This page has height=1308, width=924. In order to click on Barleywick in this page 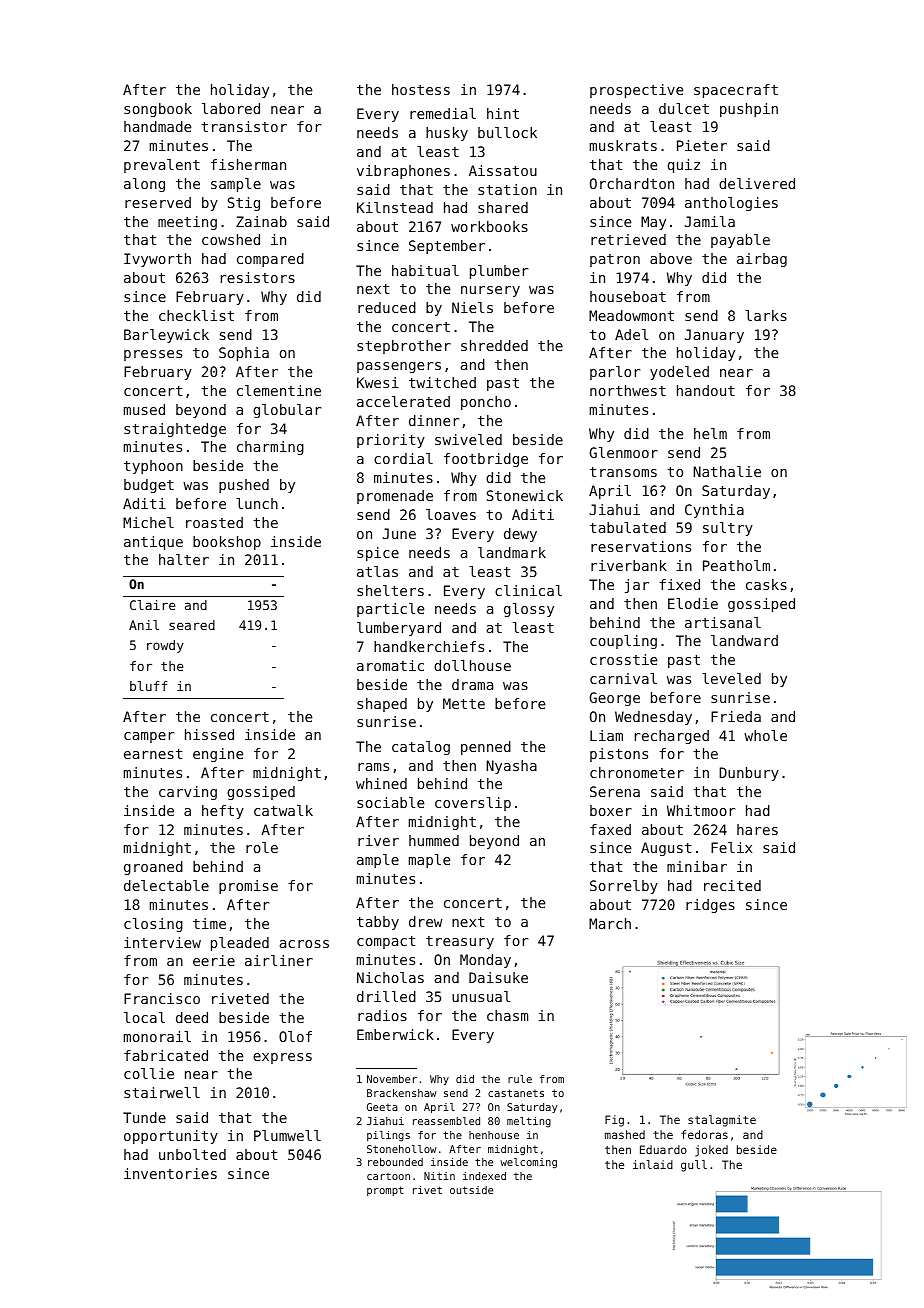, I will do `click(166, 336)`.
